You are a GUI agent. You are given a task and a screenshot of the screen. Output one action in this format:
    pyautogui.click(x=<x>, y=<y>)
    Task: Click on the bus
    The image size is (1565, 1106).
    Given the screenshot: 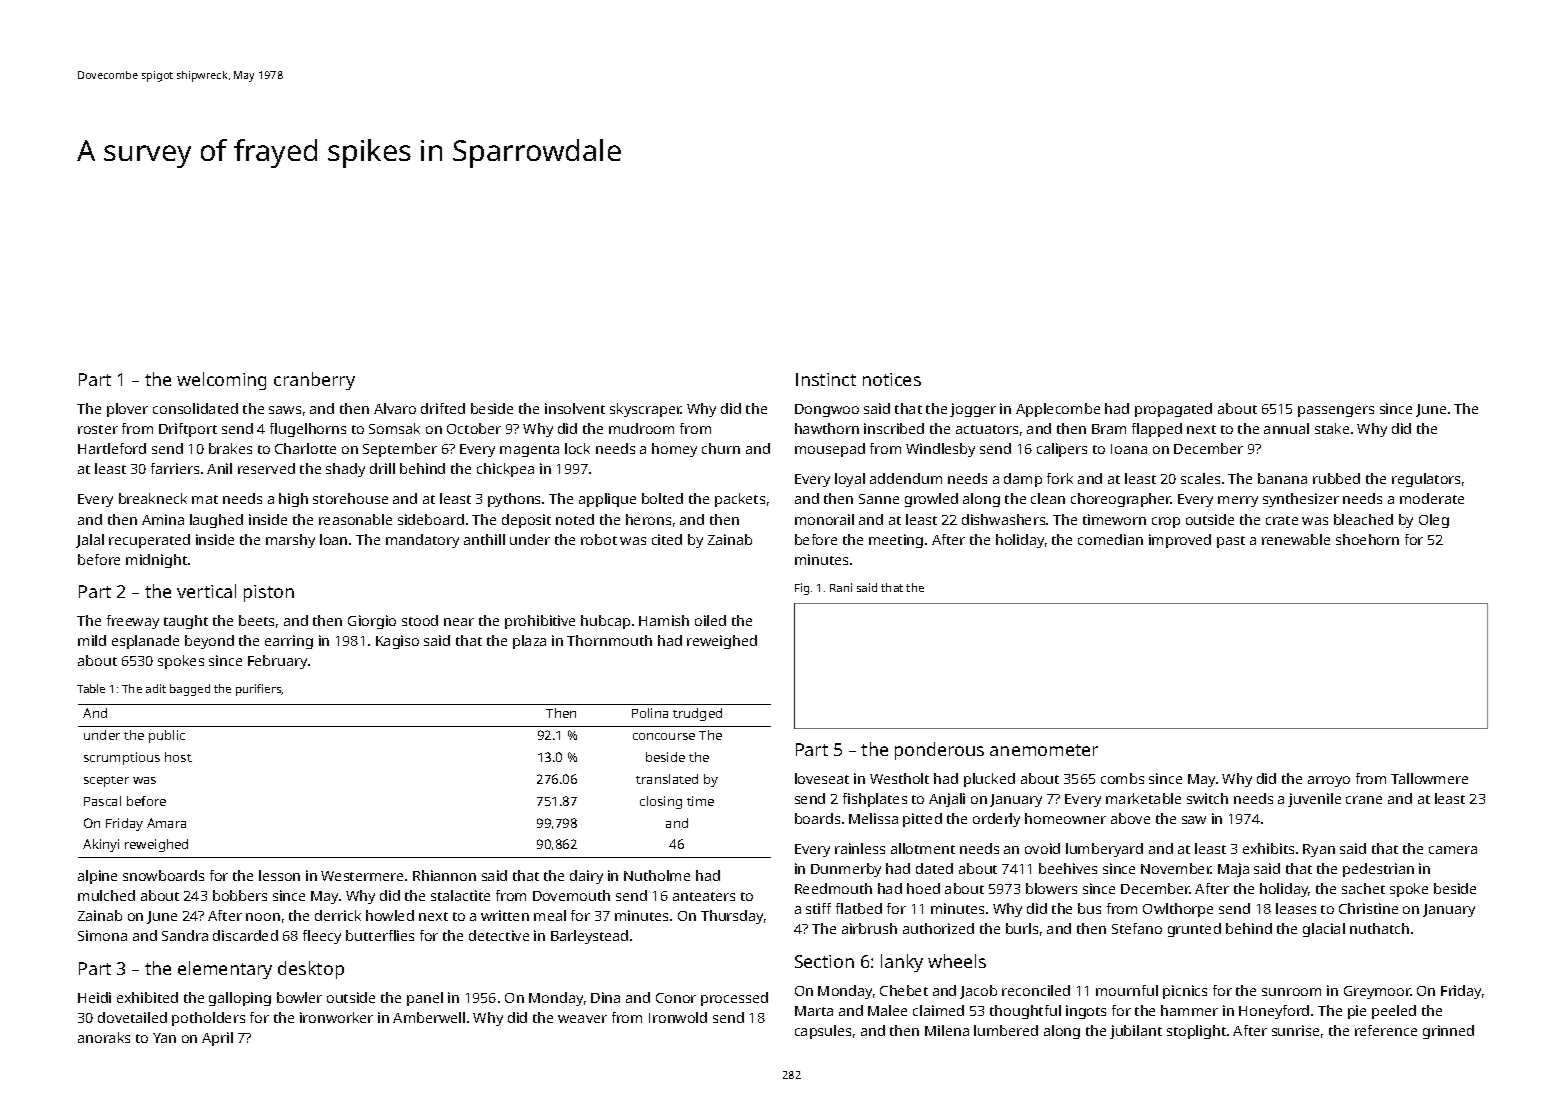 What is the action you would take?
    pyautogui.click(x=1089, y=908)
